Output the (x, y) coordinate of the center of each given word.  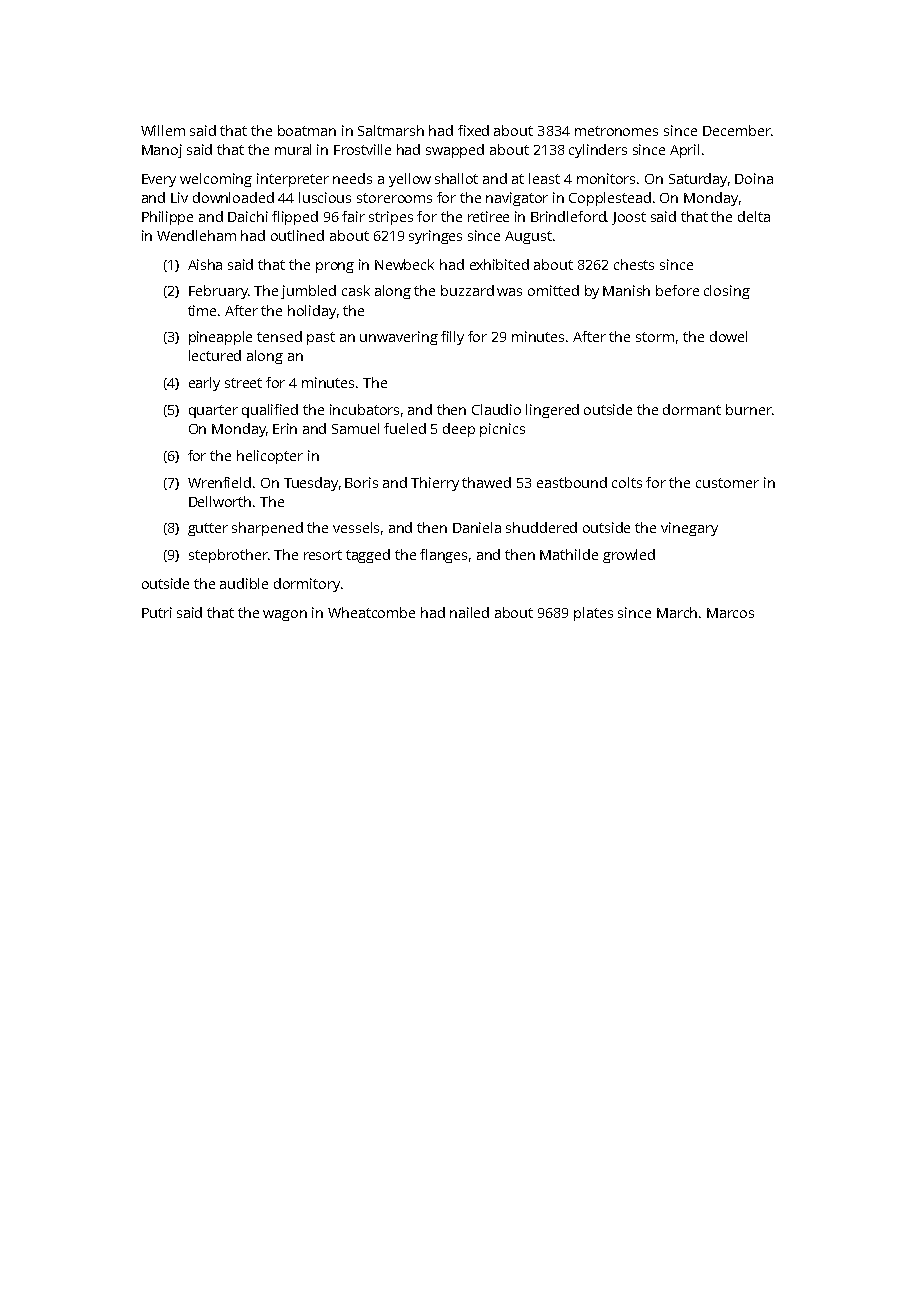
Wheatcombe (371, 612)
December (737, 130)
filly (452, 338)
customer (727, 483)
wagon (285, 615)
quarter (213, 411)
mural (293, 149)
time (202, 310)
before (677, 290)
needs (352, 178)
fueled (405, 428)
